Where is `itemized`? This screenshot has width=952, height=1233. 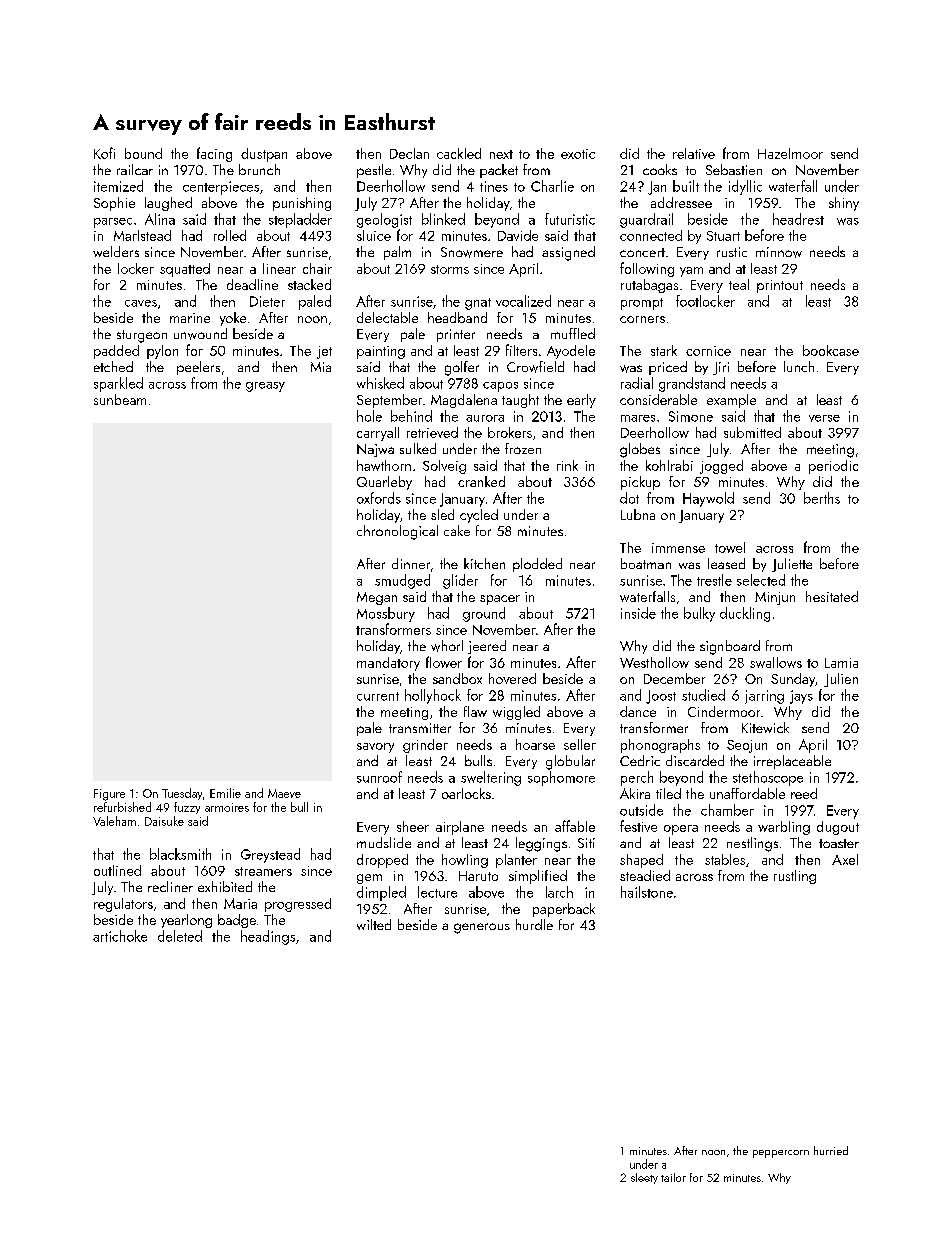
itemized is located at coordinates (118, 186).
